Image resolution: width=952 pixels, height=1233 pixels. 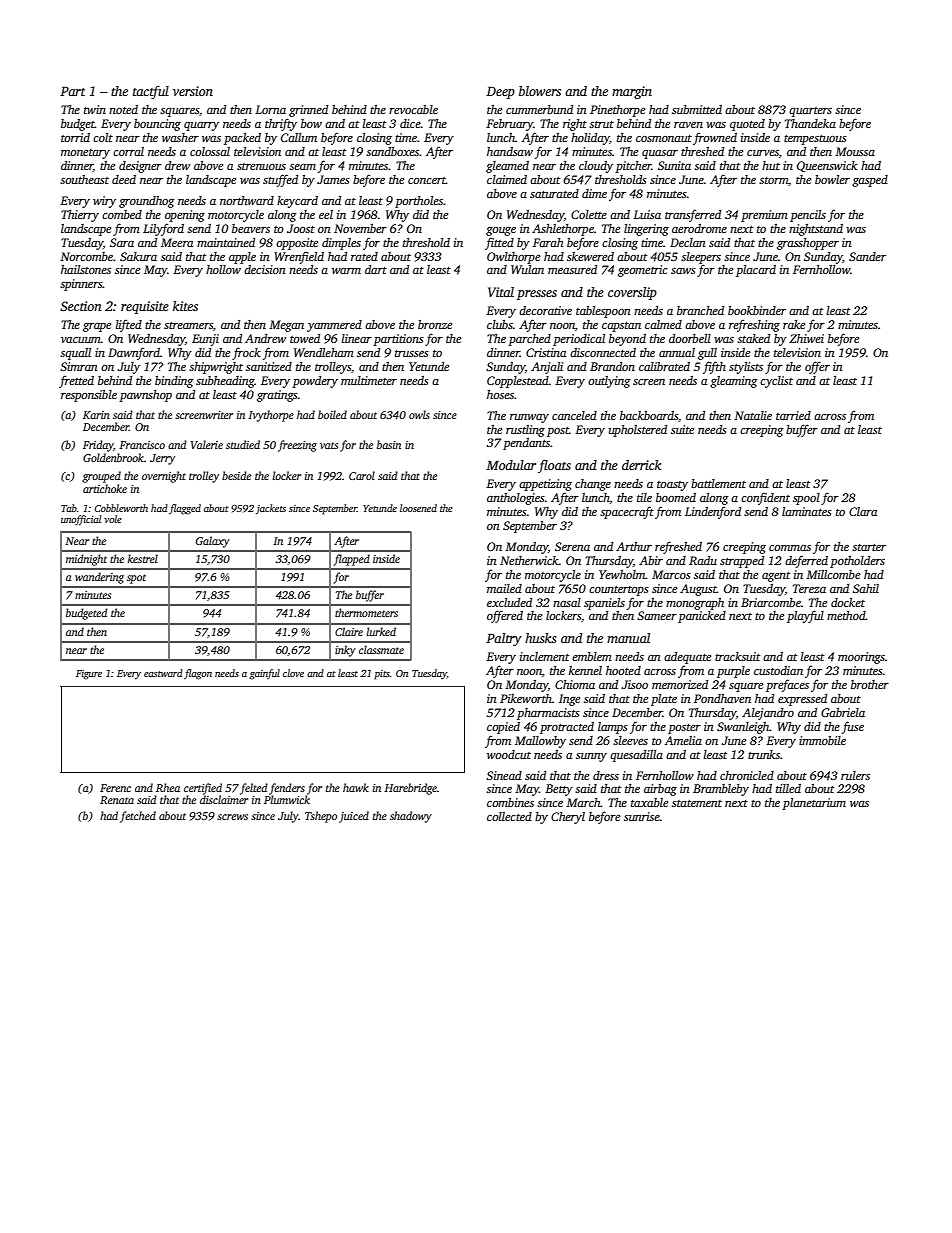 I want to click on raven, so click(x=688, y=125).
